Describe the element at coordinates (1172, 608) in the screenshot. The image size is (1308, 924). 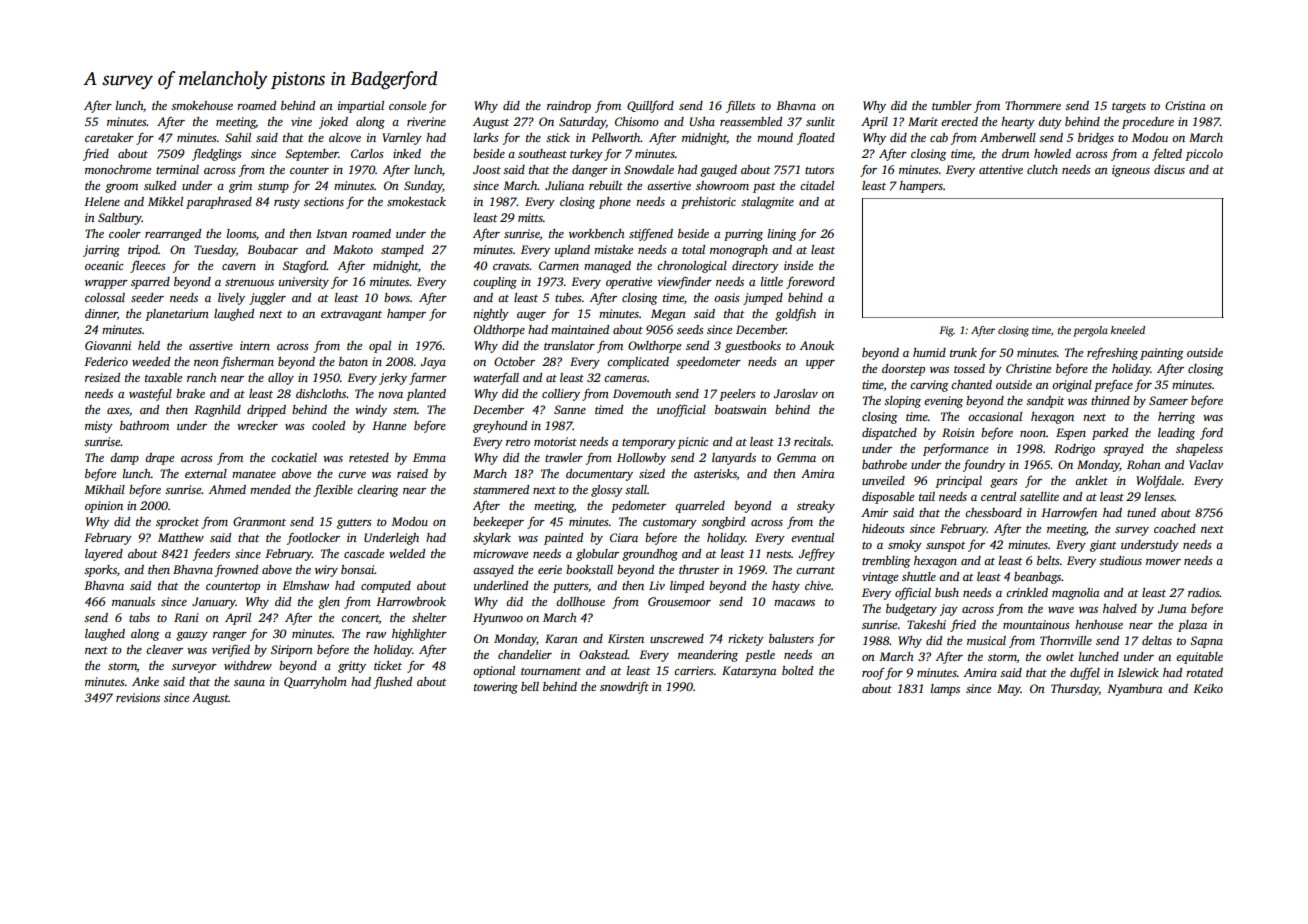
I see `Juma` at that location.
